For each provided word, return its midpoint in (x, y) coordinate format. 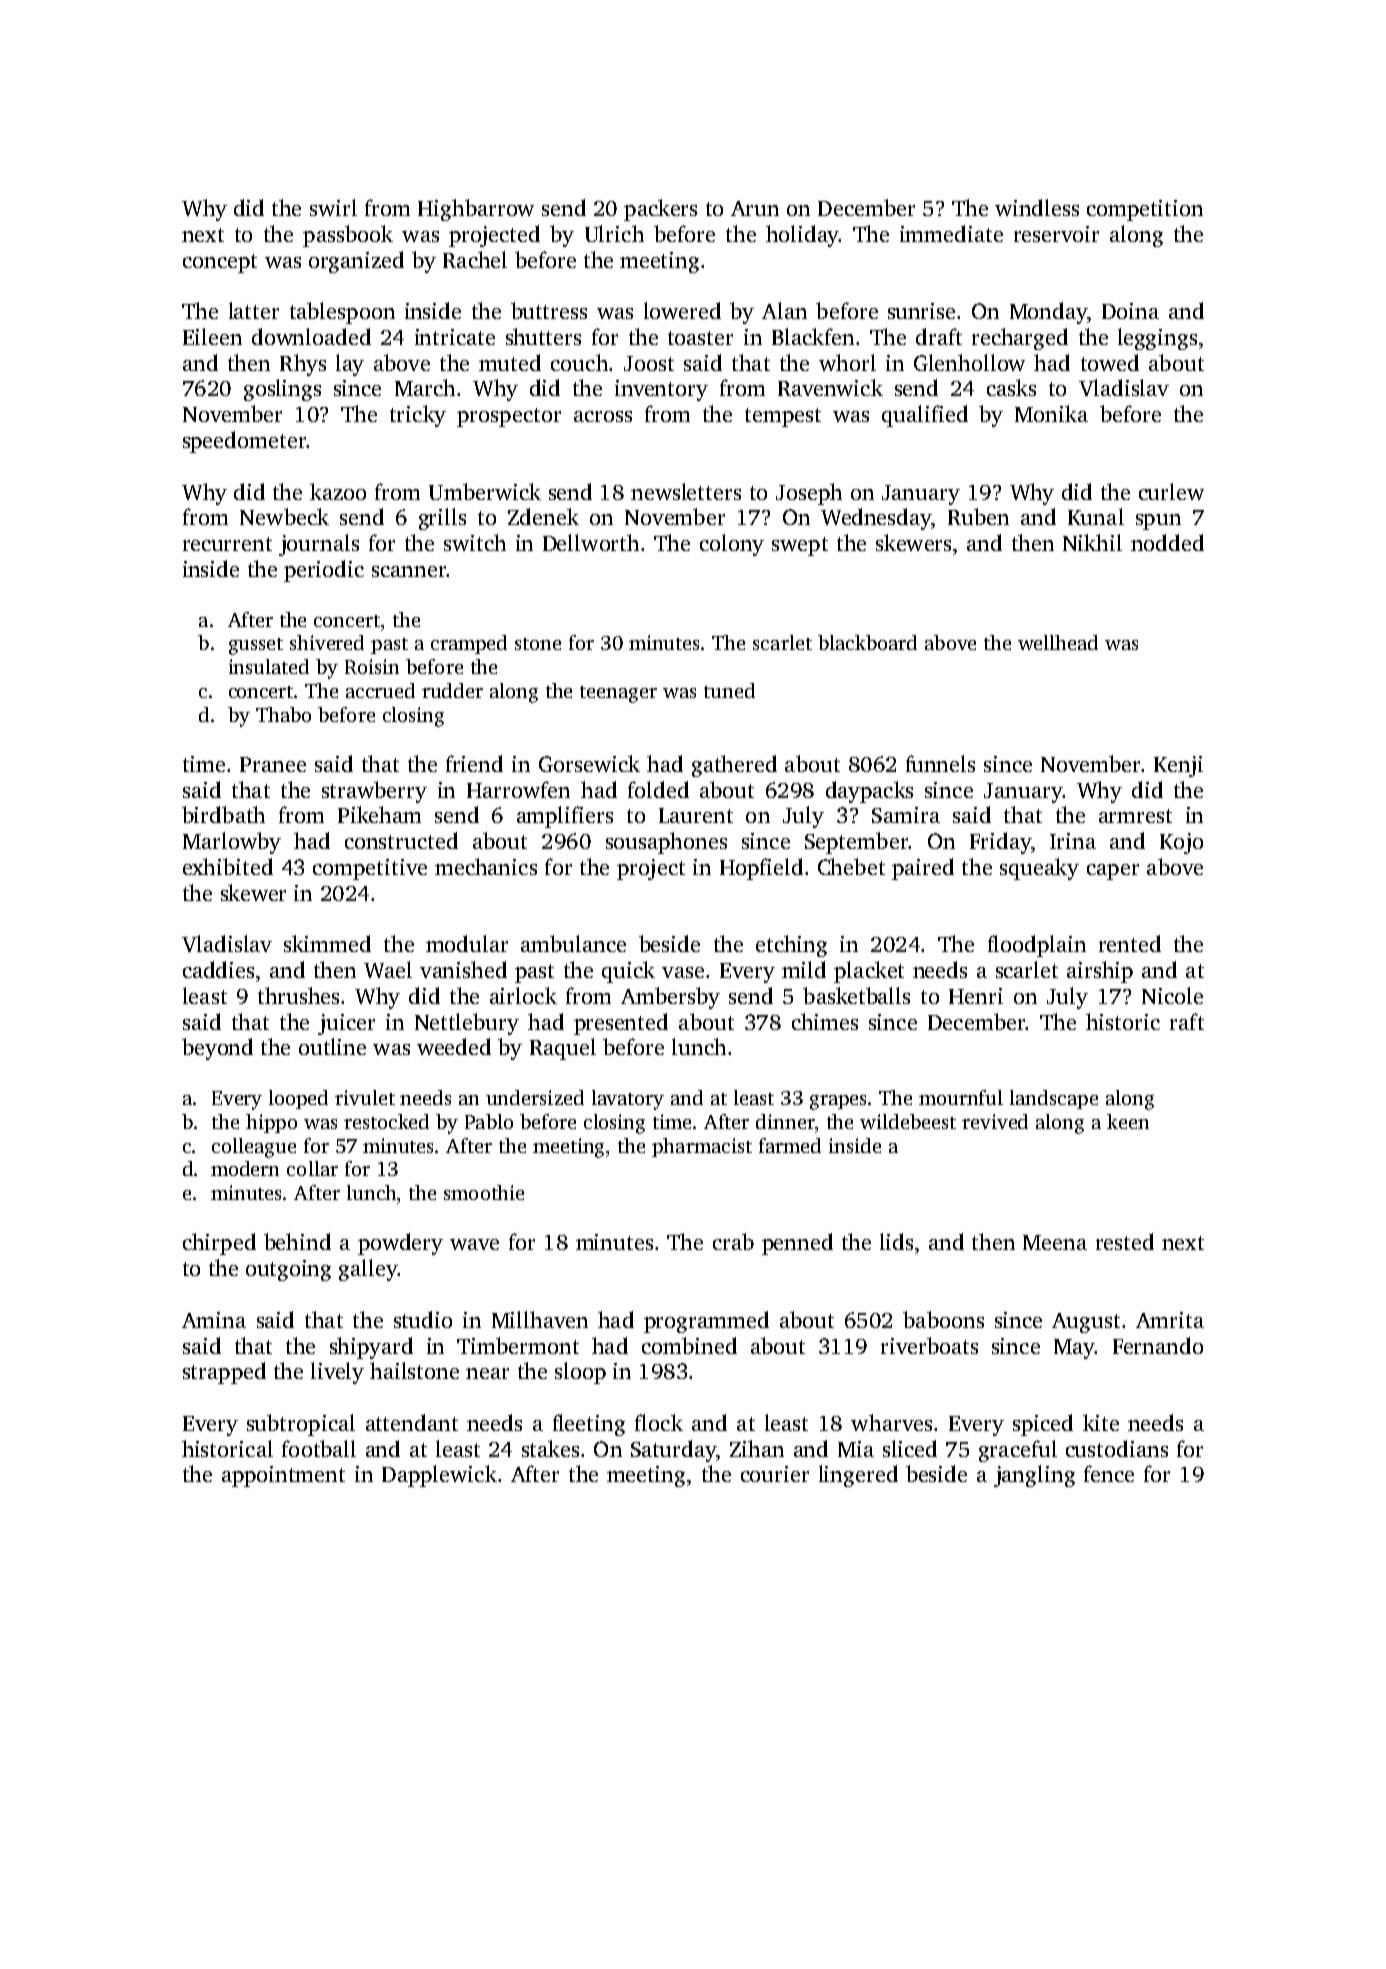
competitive (370, 869)
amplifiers (565, 817)
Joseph (809, 494)
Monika (1051, 413)
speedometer (244, 442)
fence (1109, 1473)
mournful (961, 1097)
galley (368, 1270)
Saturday (673, 1451)
